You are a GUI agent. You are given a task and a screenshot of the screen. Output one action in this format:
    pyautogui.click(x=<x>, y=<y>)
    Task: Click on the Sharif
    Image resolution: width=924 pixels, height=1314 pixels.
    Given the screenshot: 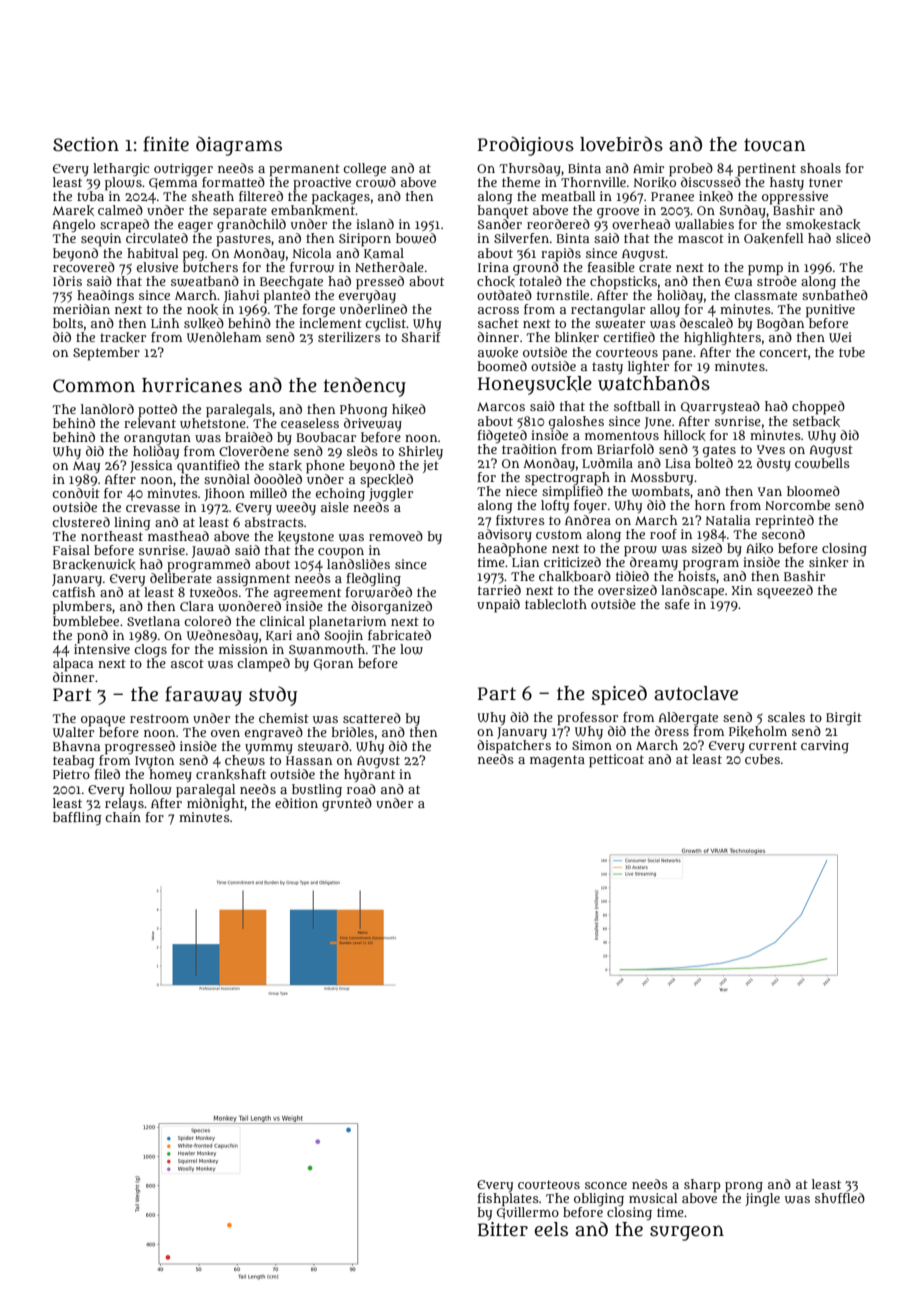 What is the action you would take?
    pyautogui.click(x=421, y=337)
